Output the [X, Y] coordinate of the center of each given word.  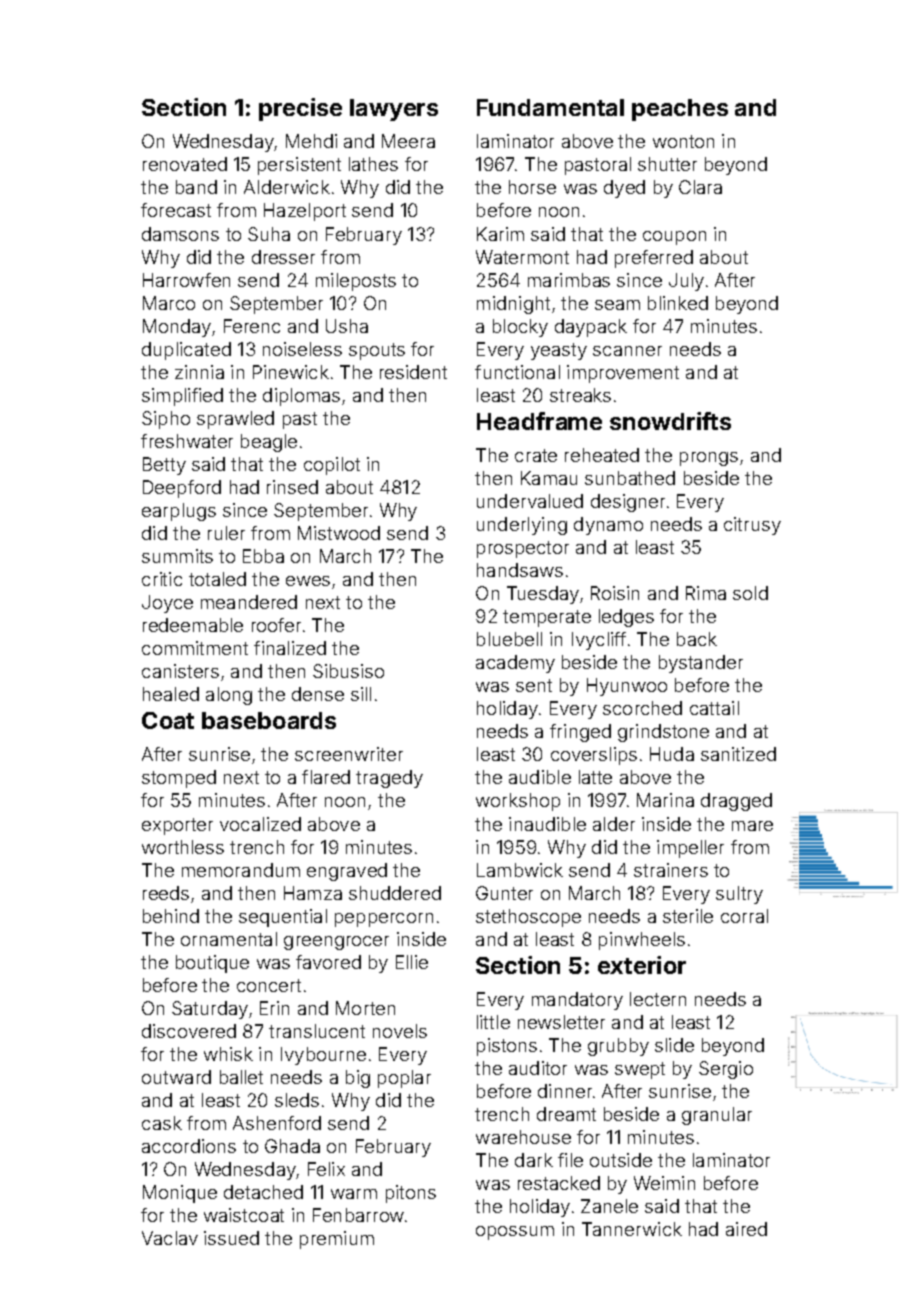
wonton [683, 141]
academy [515, 664]
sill [361, 694]
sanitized [738, 754]
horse [532, 187]
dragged [736, 802]
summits [177, 556]
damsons [180, 234]
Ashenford [277, 1123]
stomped [179, 779]
